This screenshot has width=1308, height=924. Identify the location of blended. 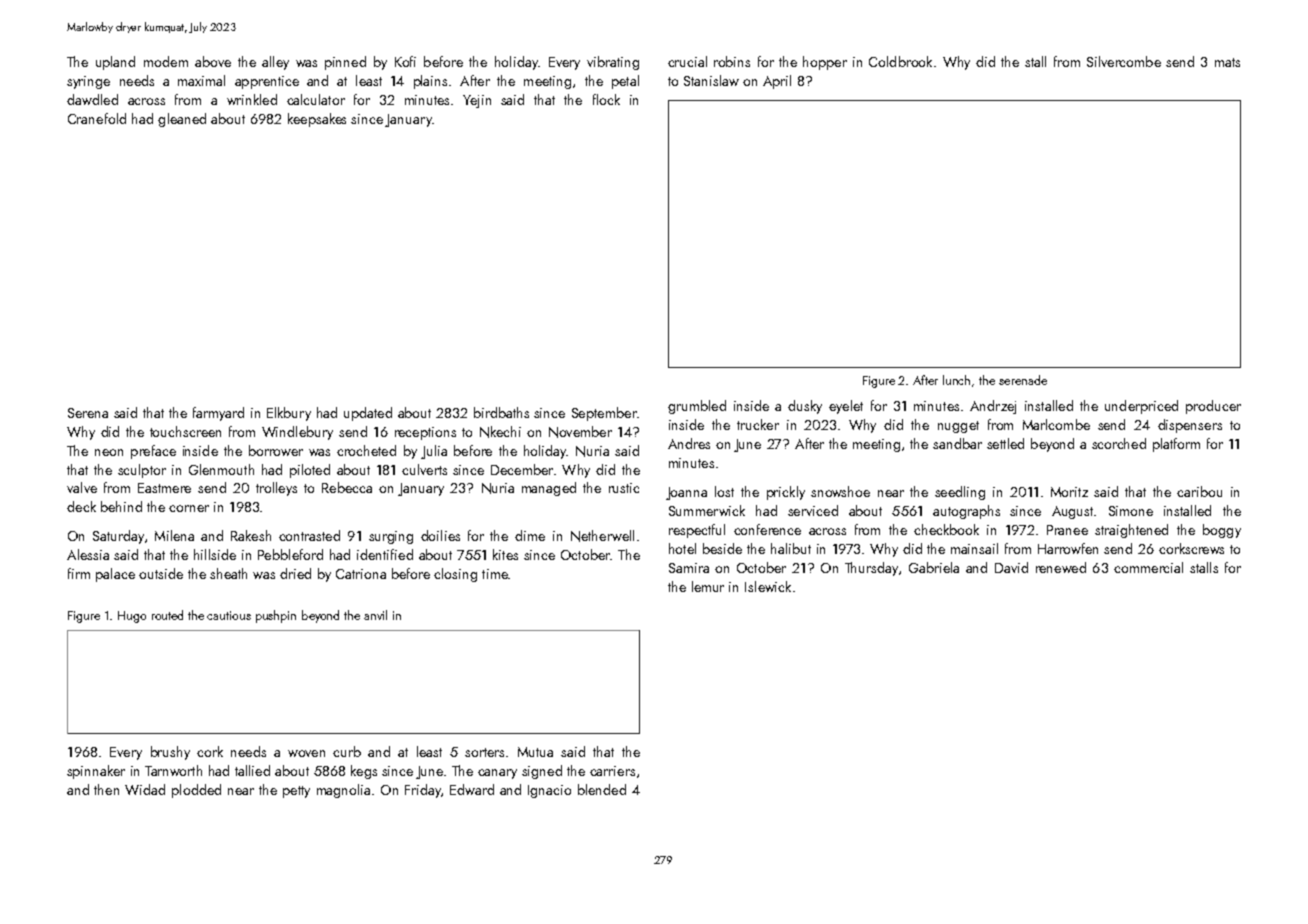
(602, 789).
